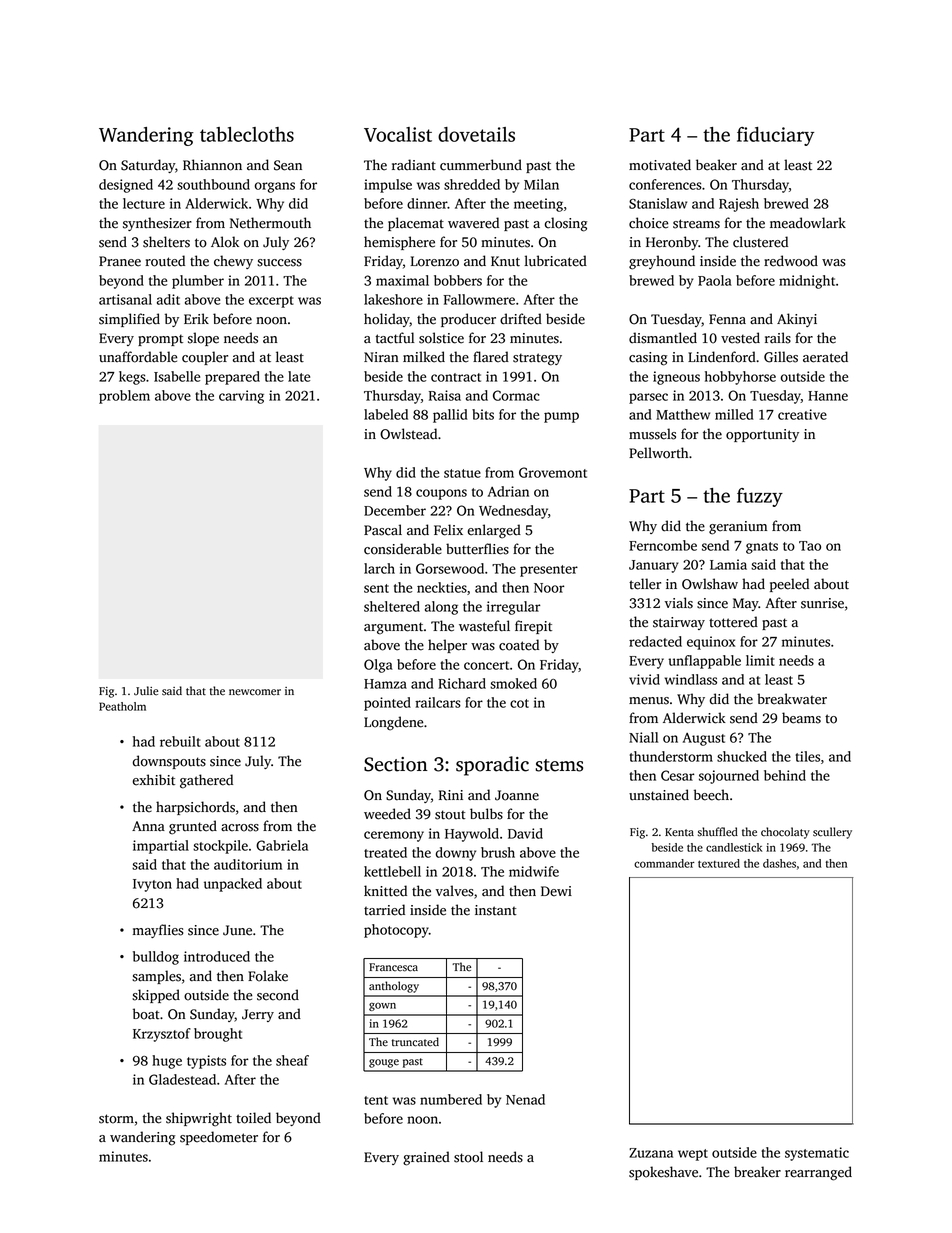 This page has width=952, height=1233. What do you see at coordinates (808, 223) in the page?
I see `meadowlark` at bounding box center [808, 223].
